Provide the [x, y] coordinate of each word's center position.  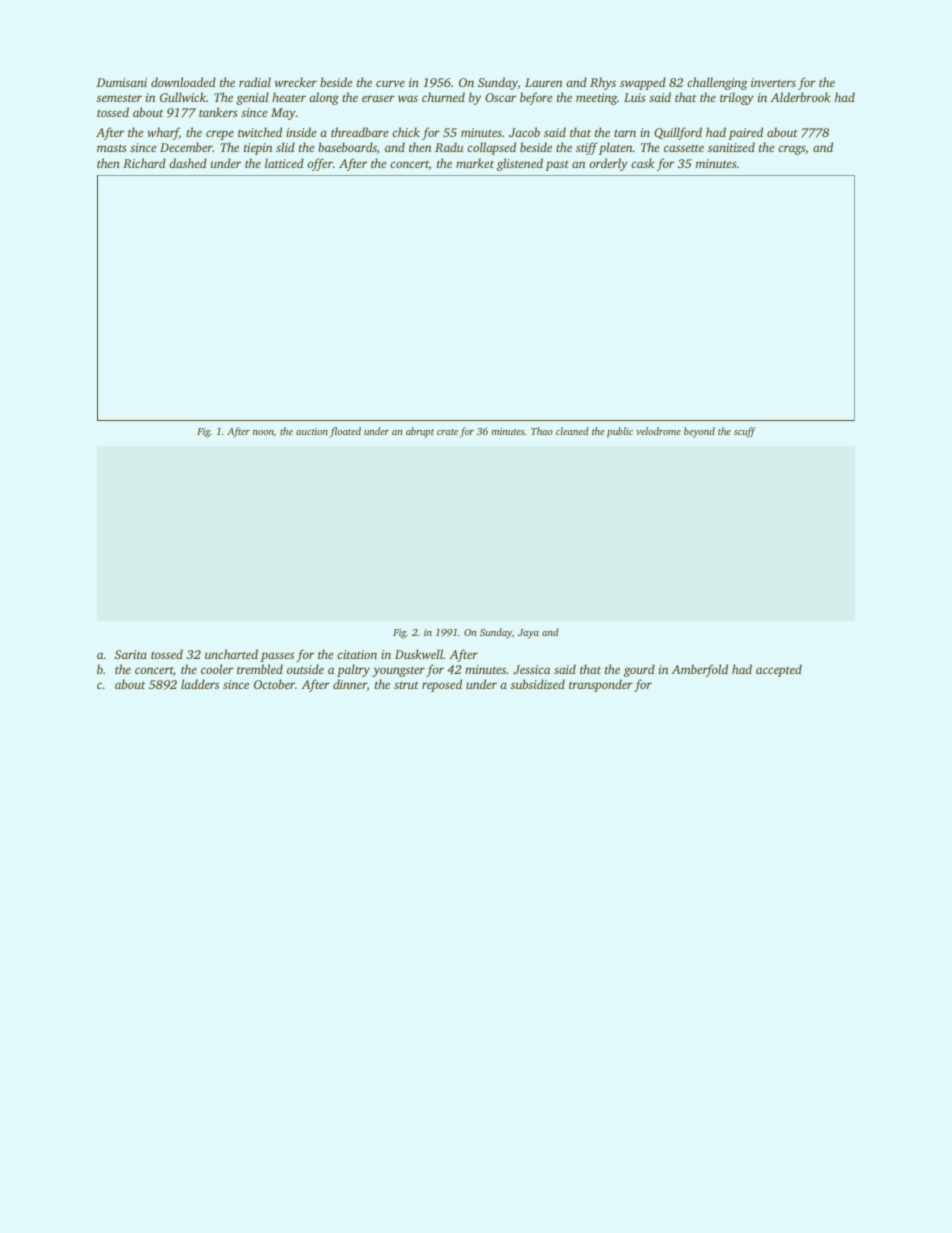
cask [643, 163]
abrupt [420, 432]
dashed [188, 163]
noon [263, 432]
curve [390, 83]
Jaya [528, 634]
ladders [200, 684]
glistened [520, 164]
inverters [773, 82]
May [283, 114]
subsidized [538, 684]
